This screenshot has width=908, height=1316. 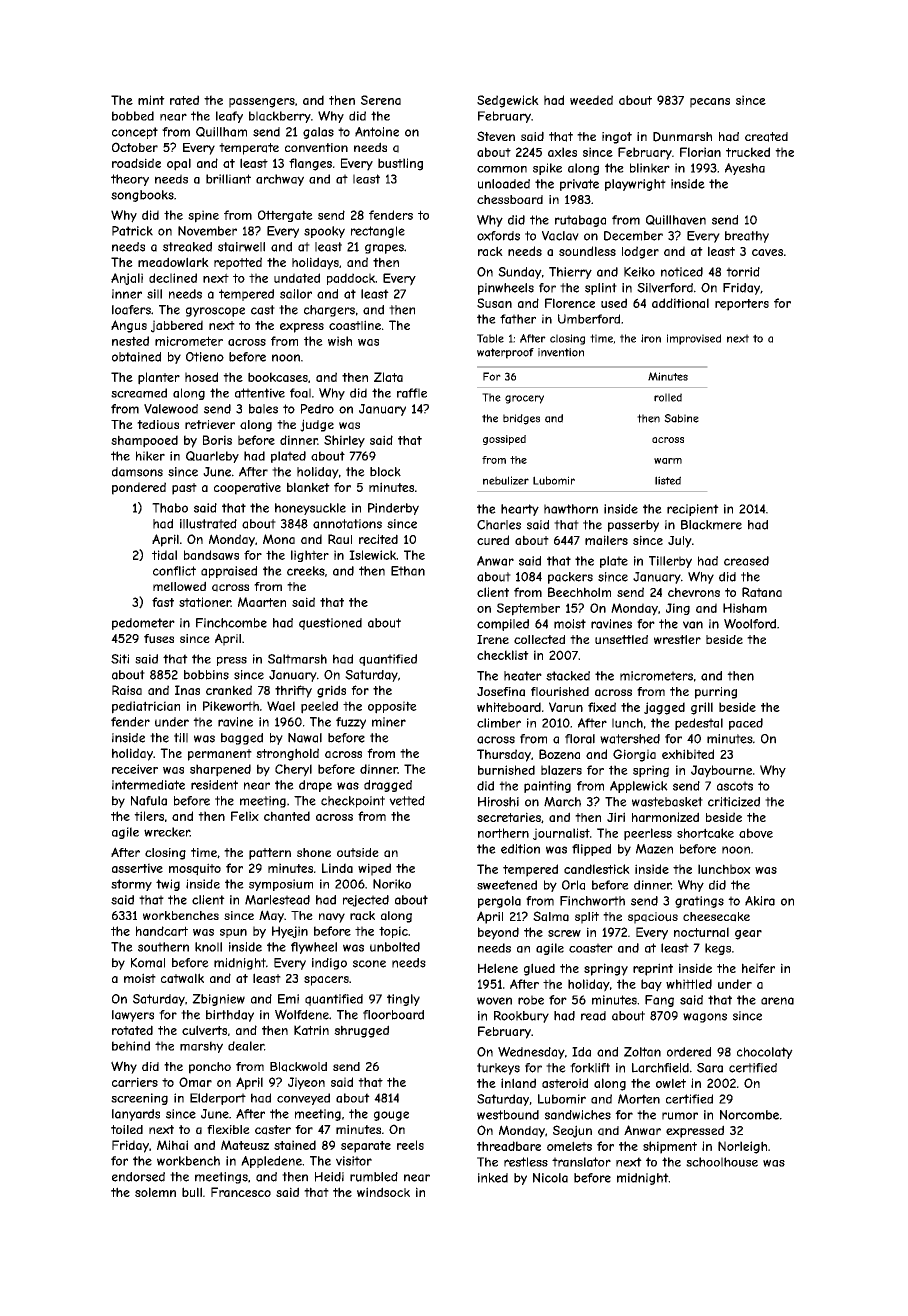 I want to click on conflict, so click(x=174, y=571).
